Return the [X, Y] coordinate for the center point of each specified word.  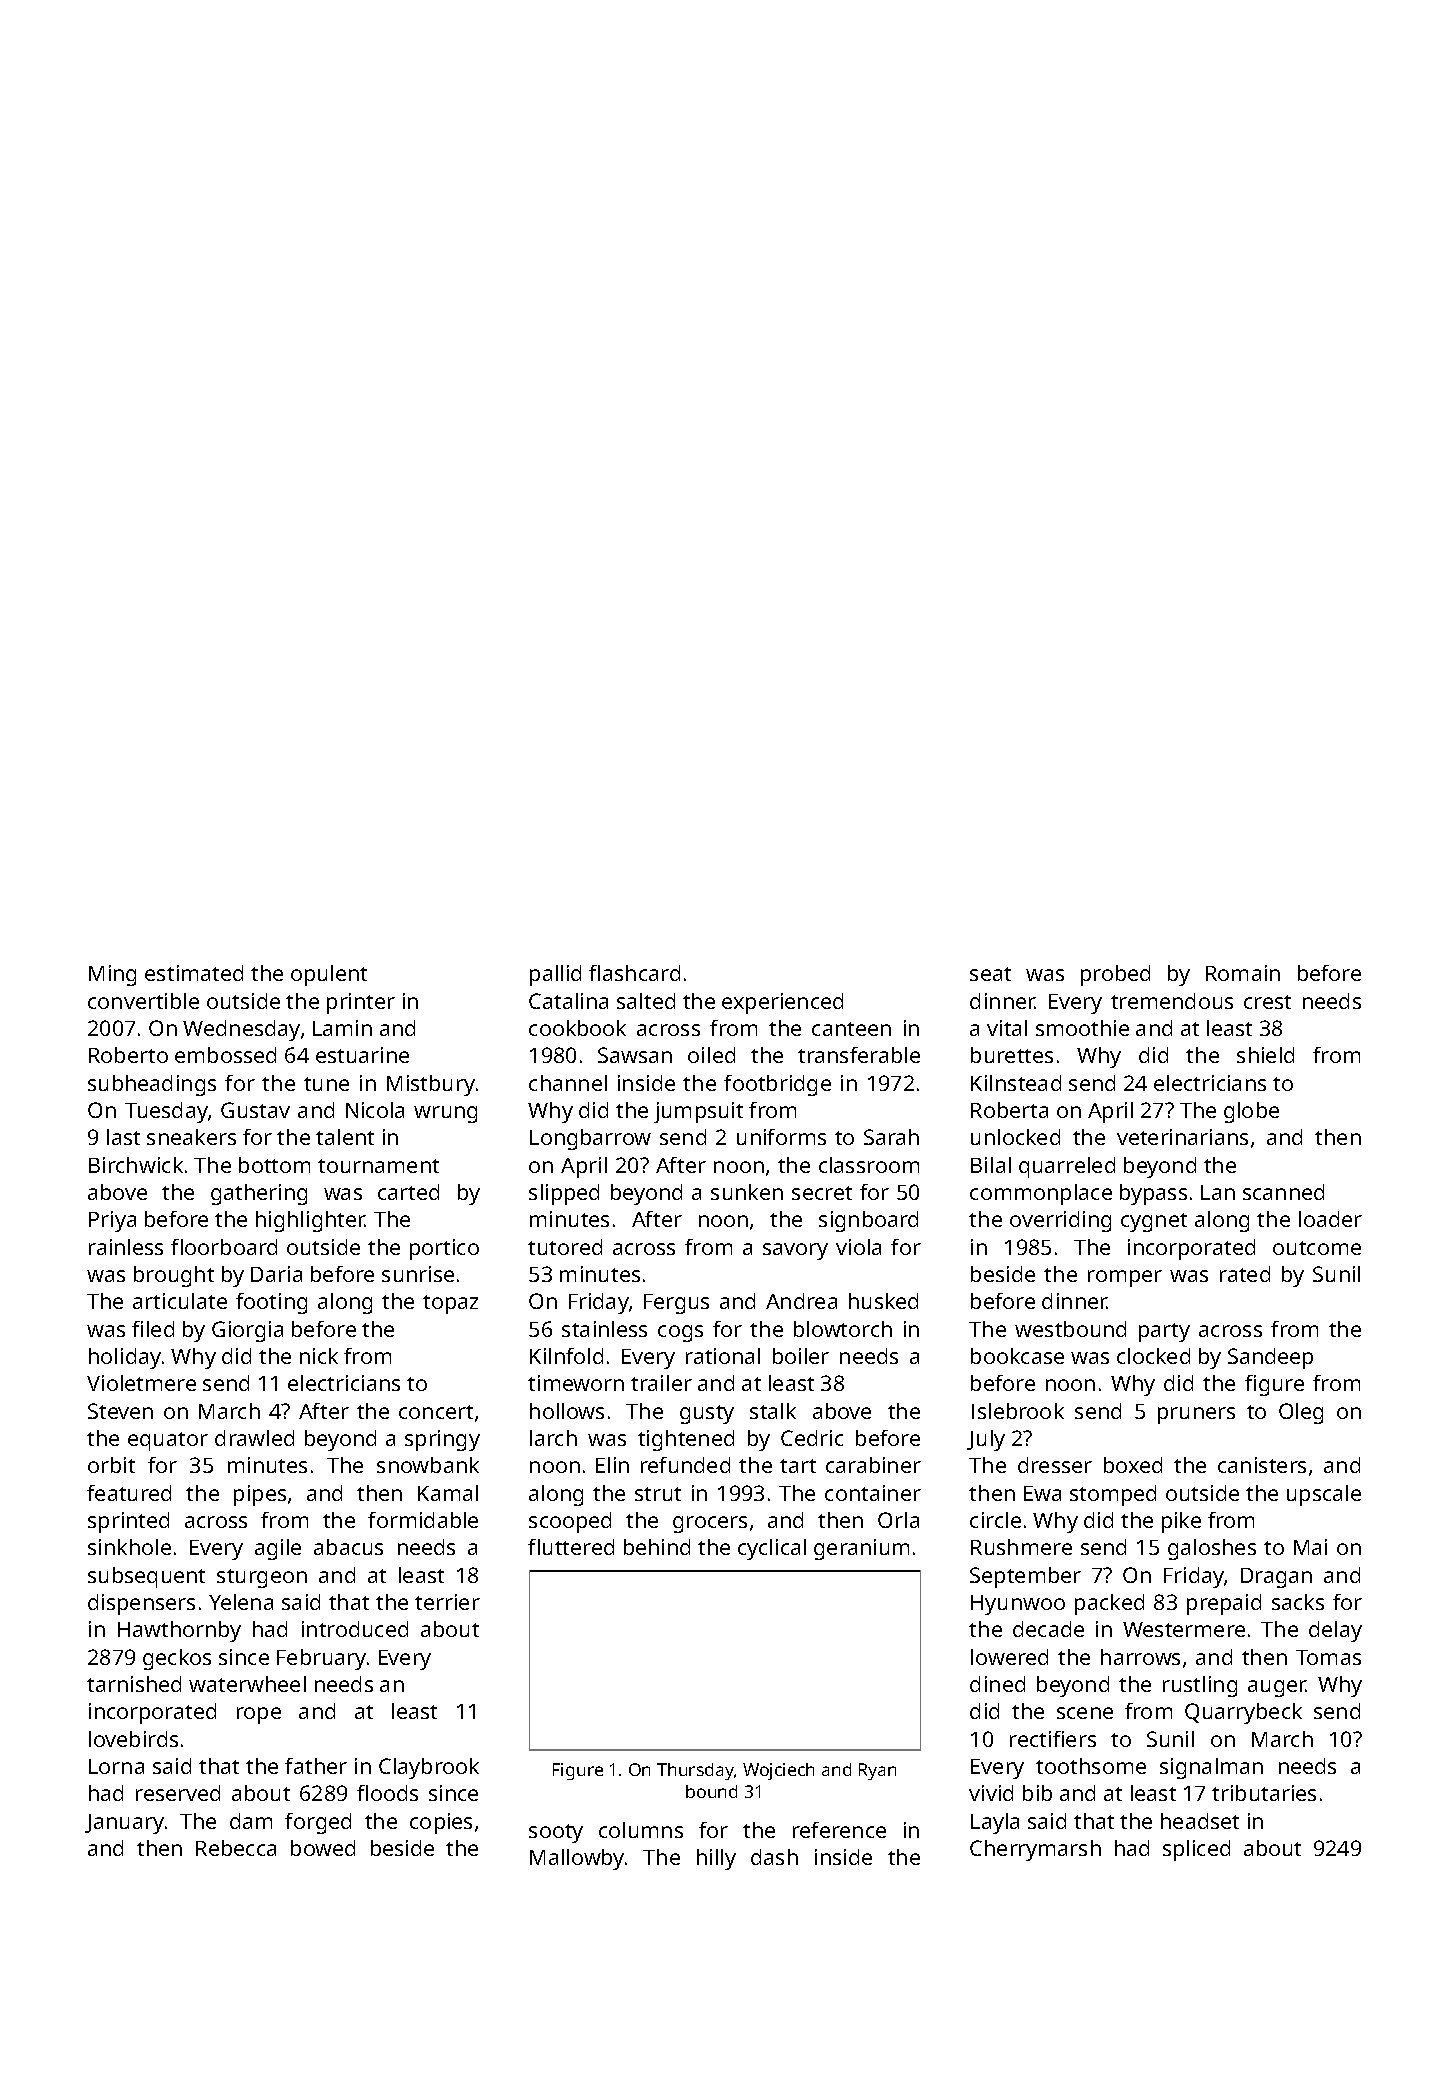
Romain [1243, 973]
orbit [111, 1465]
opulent [329, 975]
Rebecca [236, 1848]
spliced [1196, 1850]
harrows [1140, 1657]
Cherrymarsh [1035, 1850]
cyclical [772, 1549]
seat [990, 974]
